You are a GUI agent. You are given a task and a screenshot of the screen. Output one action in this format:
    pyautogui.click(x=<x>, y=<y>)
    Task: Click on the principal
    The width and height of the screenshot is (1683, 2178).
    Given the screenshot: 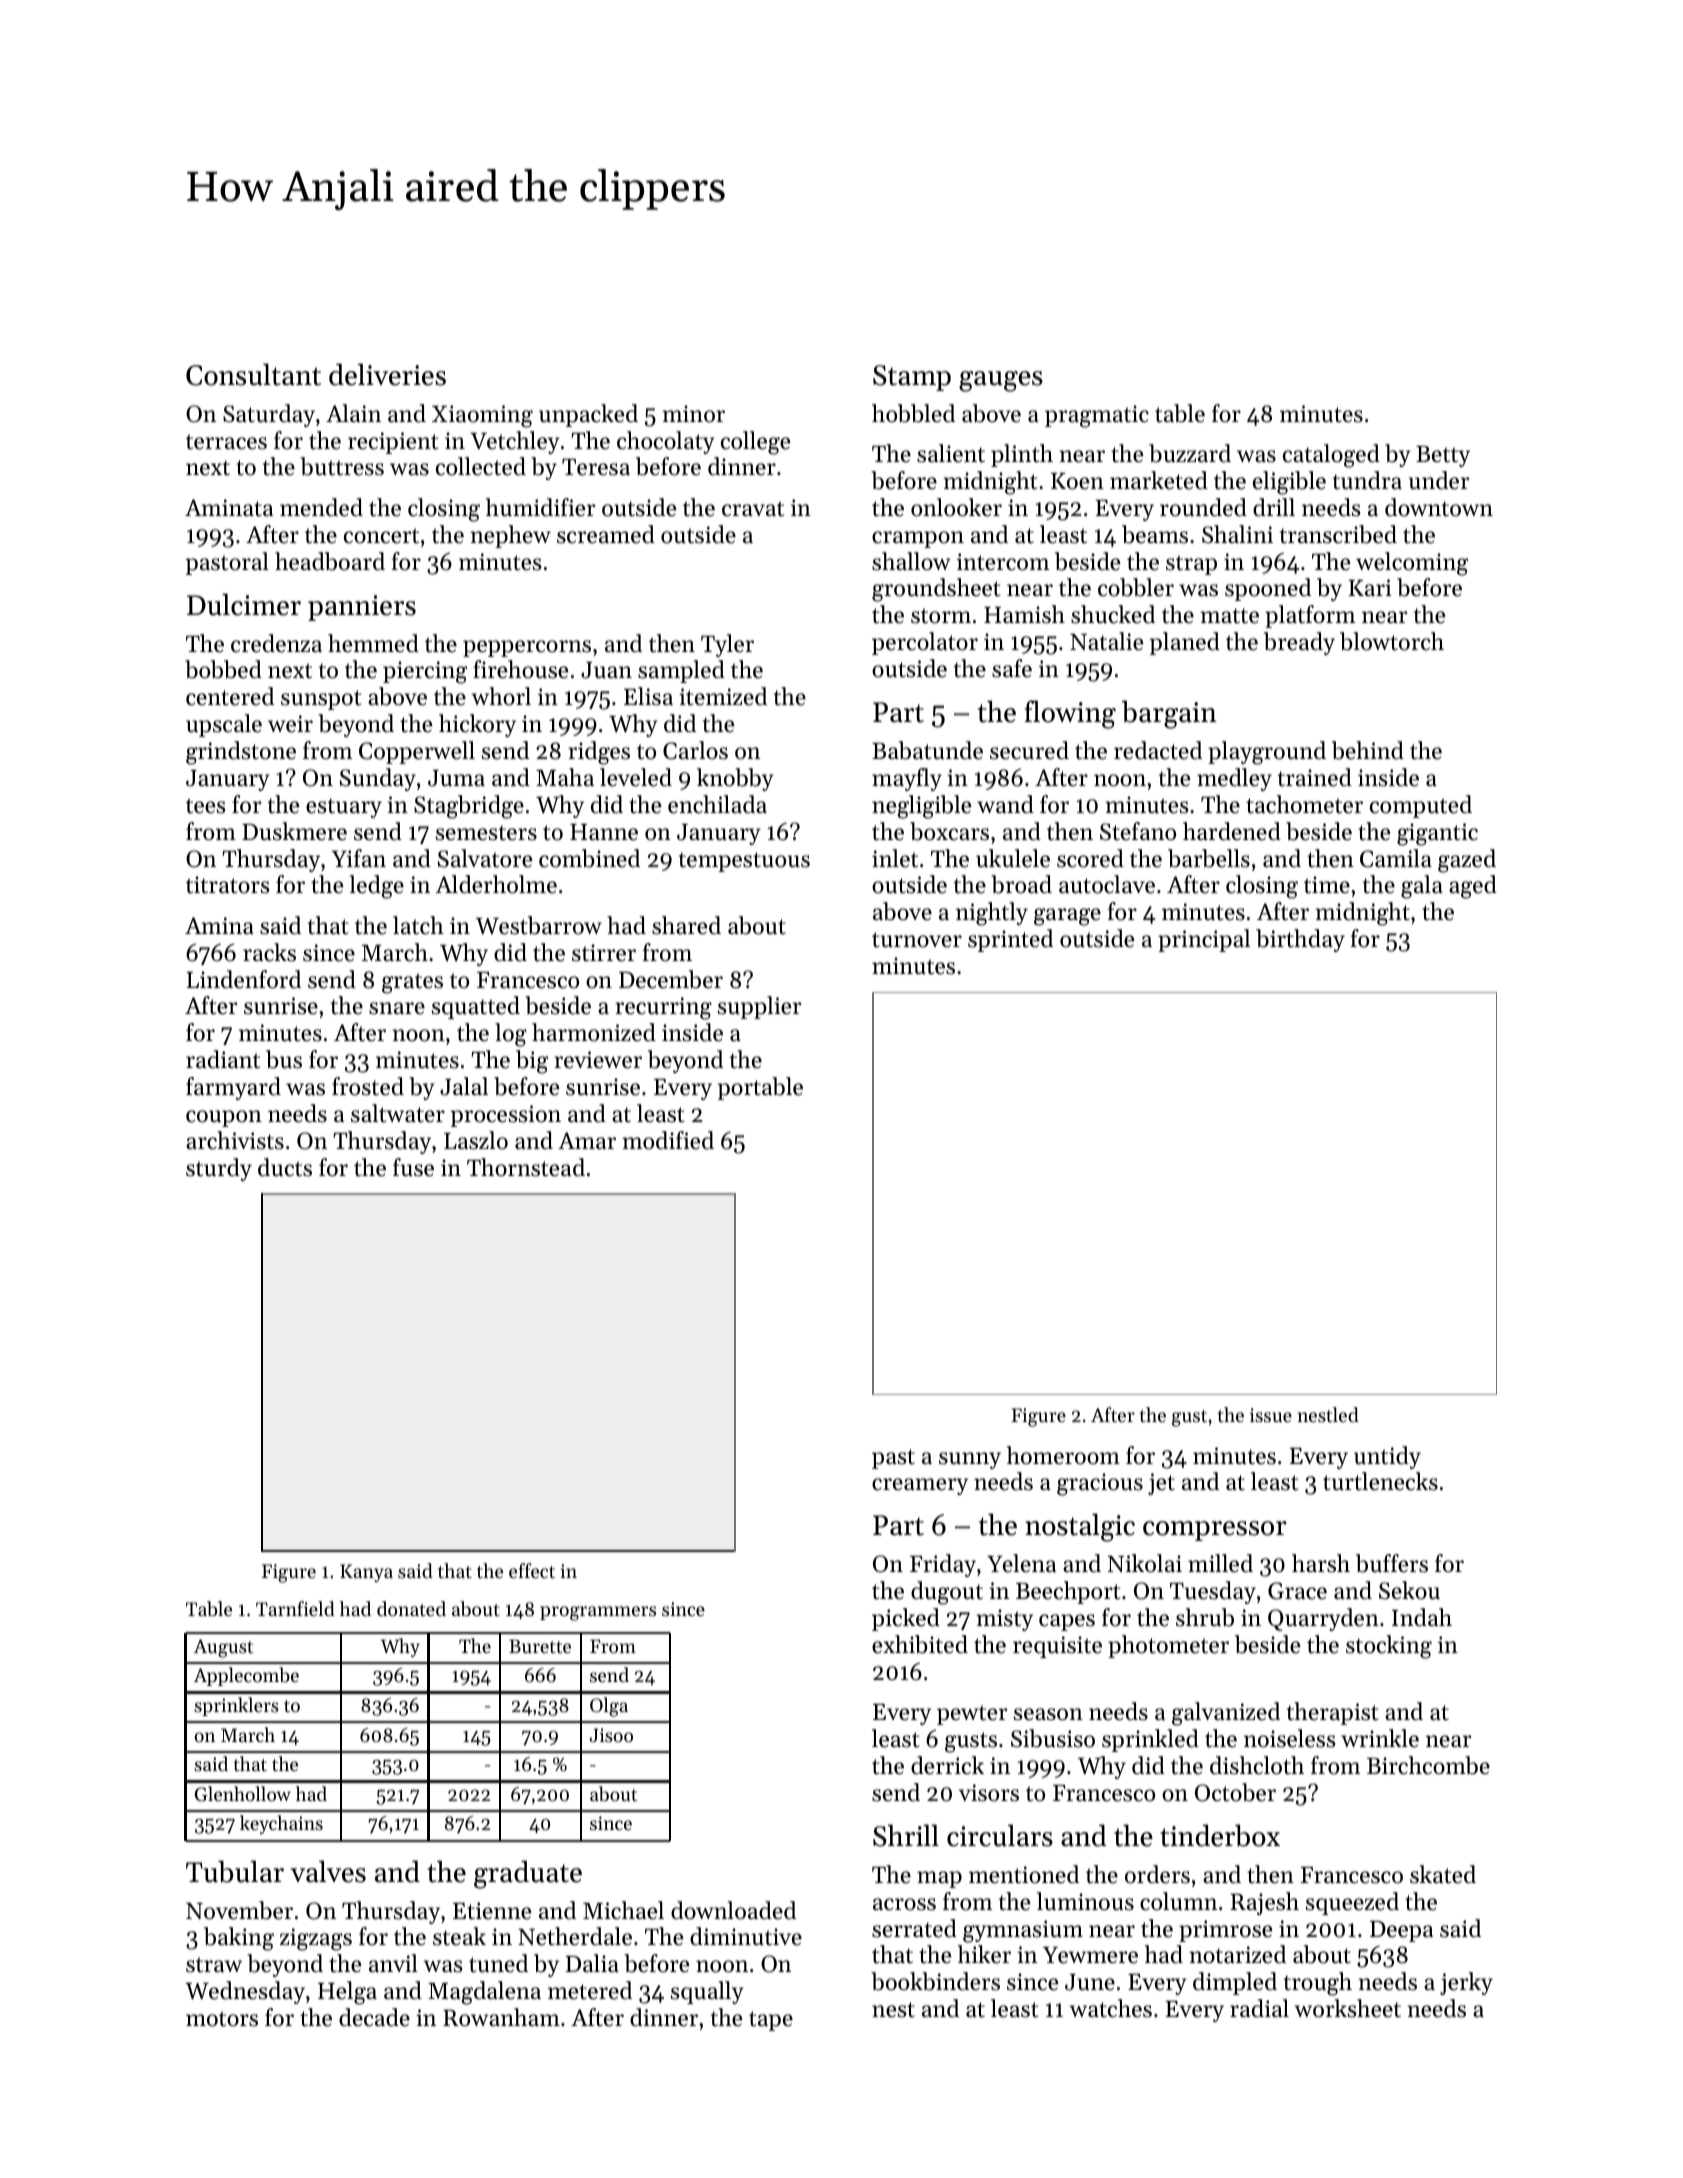 What is the action you would take?
    pyautogui.click(x=1204, y=940)
